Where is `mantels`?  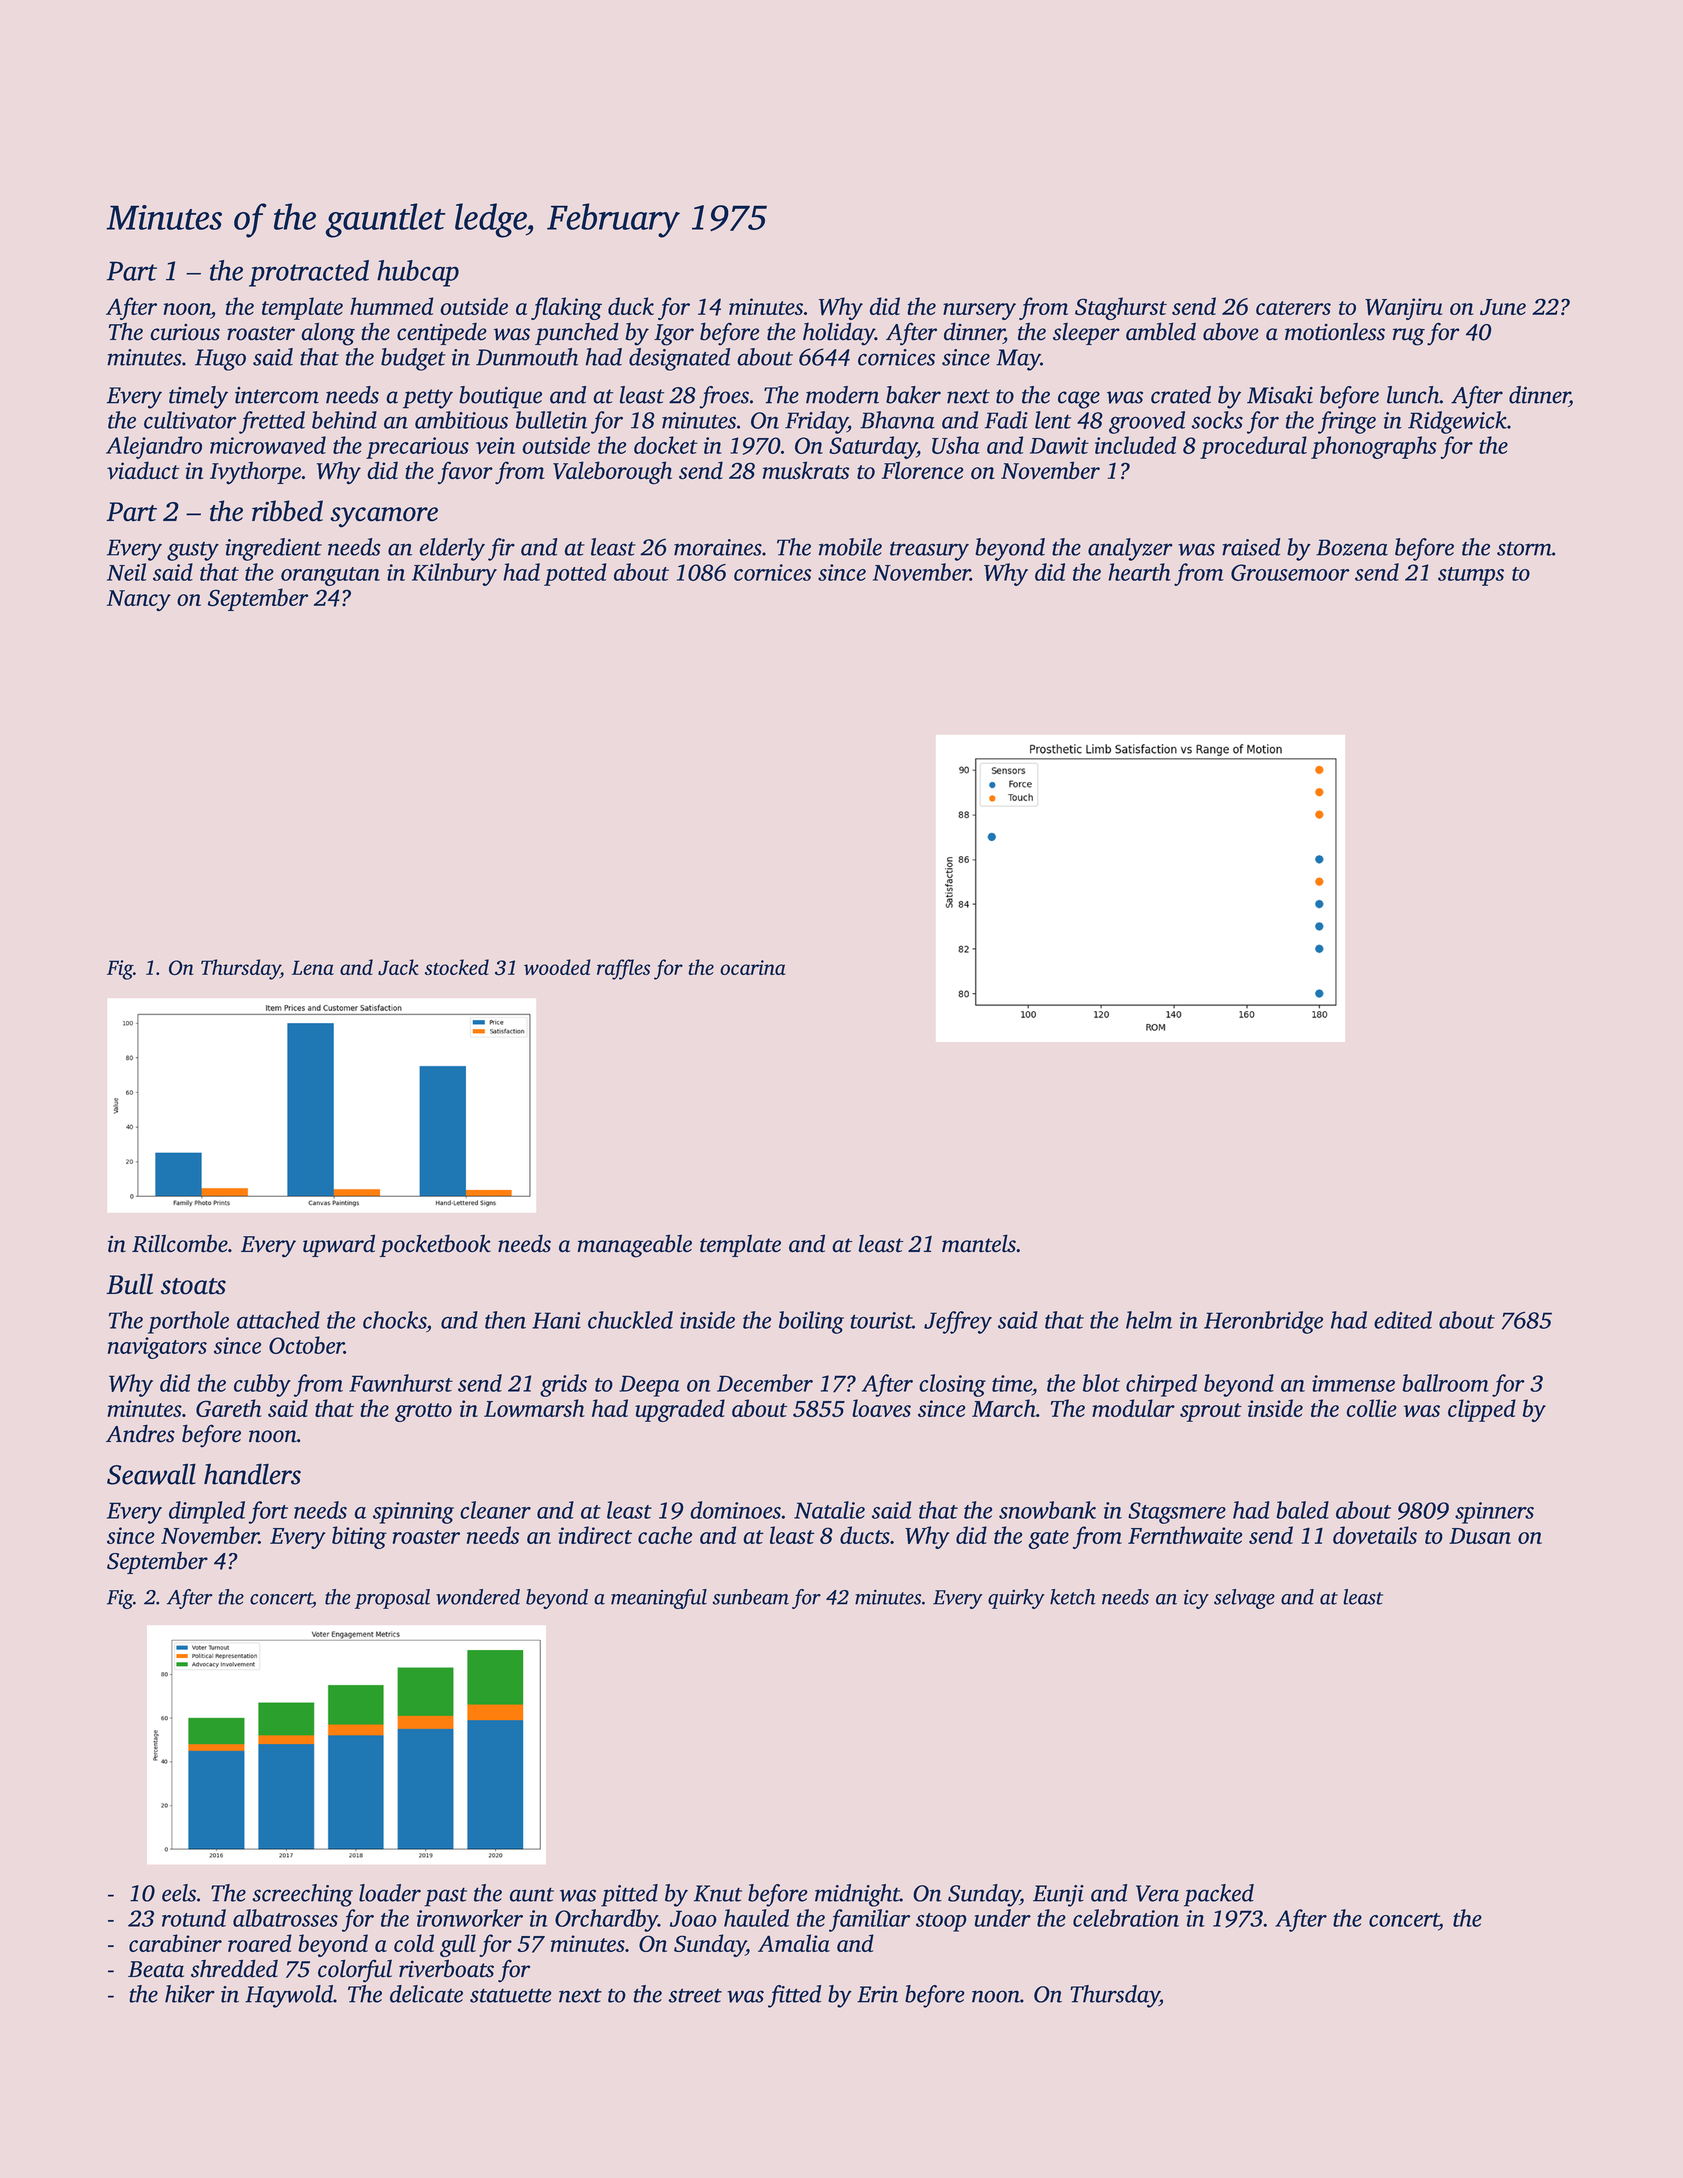
mantels is located at coordinates (979, 1243).
